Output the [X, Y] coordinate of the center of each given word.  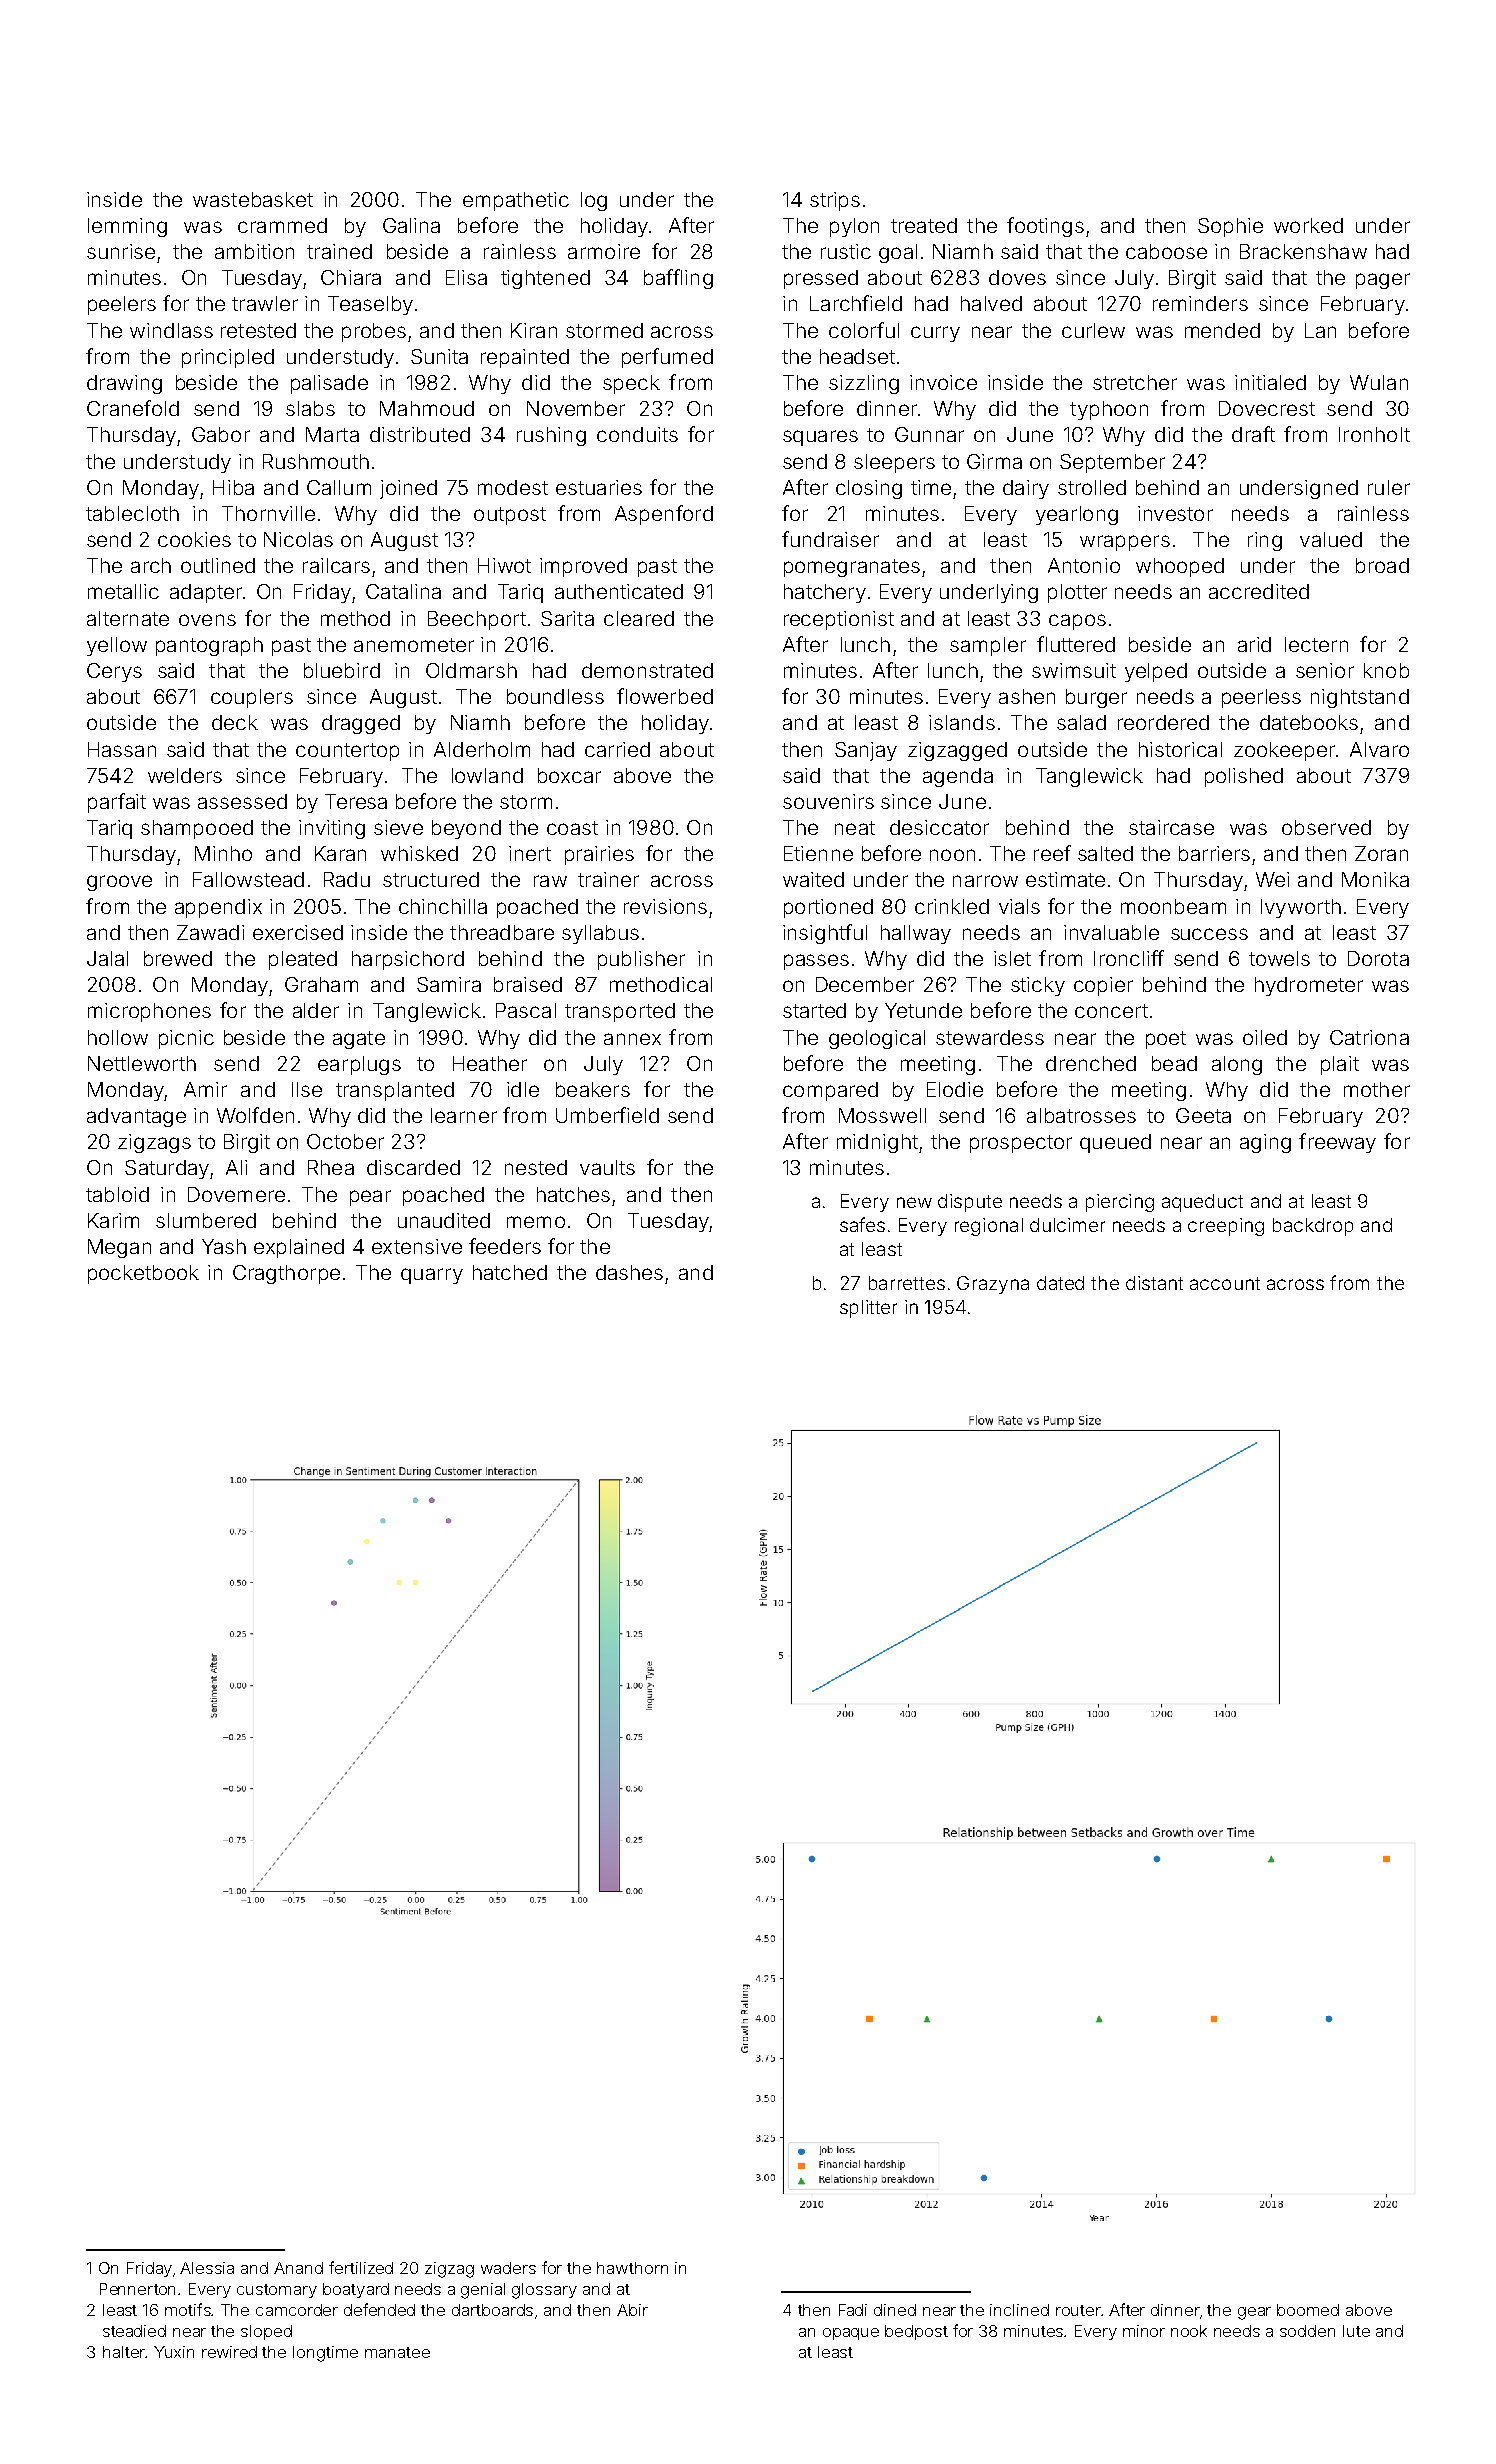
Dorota [1378, 958]
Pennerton [137, 2289]
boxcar [569, 775]
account [1225, 1283]
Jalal [107, 958]
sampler [988, 646]
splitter [868, 1309]
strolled [1092, 487]
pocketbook [143, 1274]
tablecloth [132, 513]
